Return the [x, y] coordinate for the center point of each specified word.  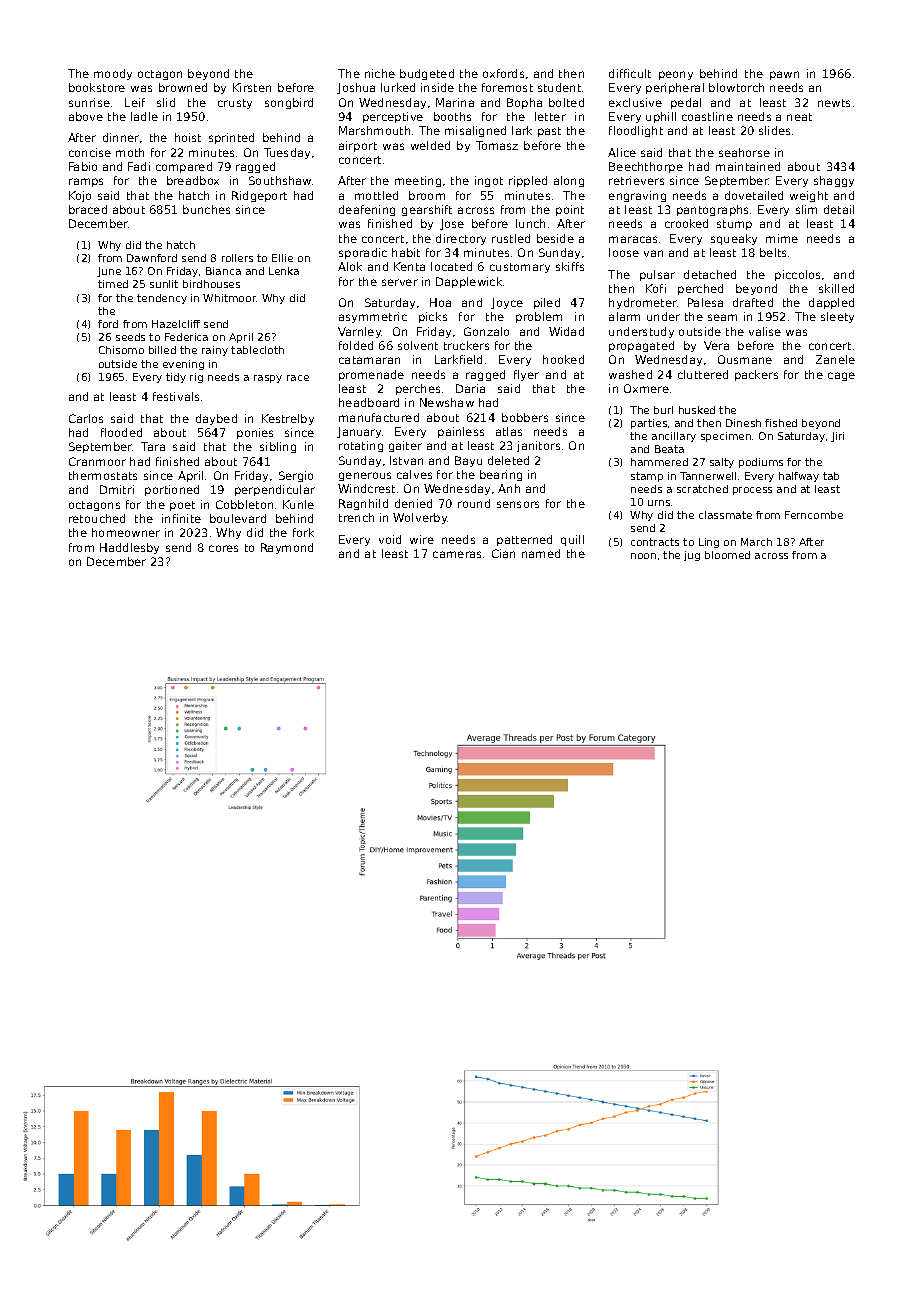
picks [433, 317]
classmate [725, 515]
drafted [753, 302]
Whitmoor [229, 298]
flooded [121, 432]
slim [806, 209]
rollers [237, 258]
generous [365, 476]
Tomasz [497, 145]
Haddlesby [129, 548]
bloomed [727, 555]
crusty [235, 104]
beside [555, 238]
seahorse [744, 152]
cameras [457, 554]
